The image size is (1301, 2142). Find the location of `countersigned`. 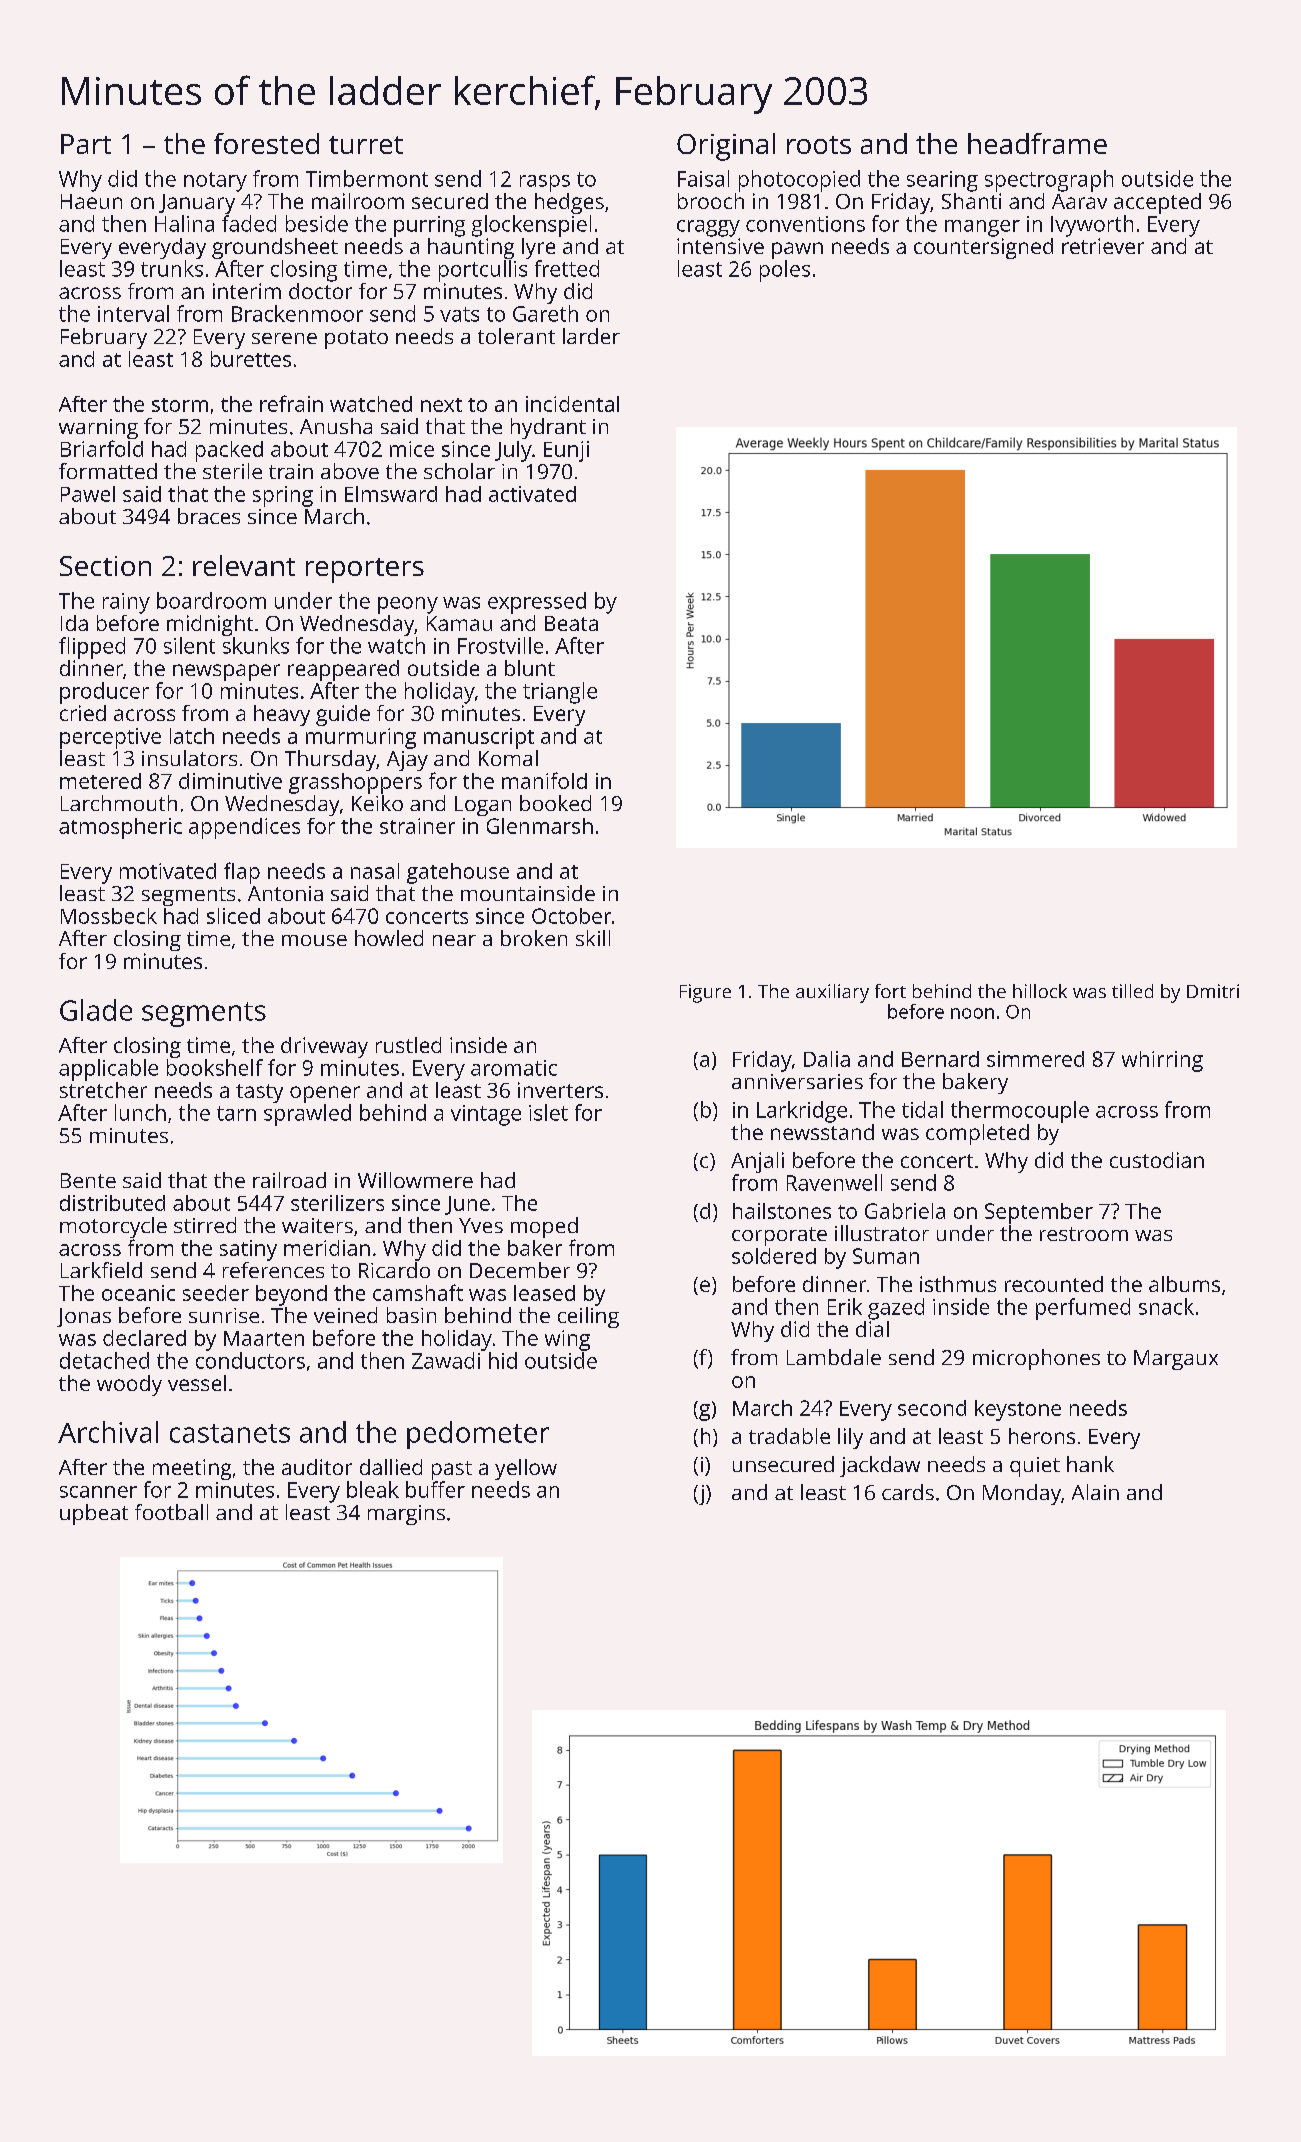

countersigned is located at coordinates (983, 248).
